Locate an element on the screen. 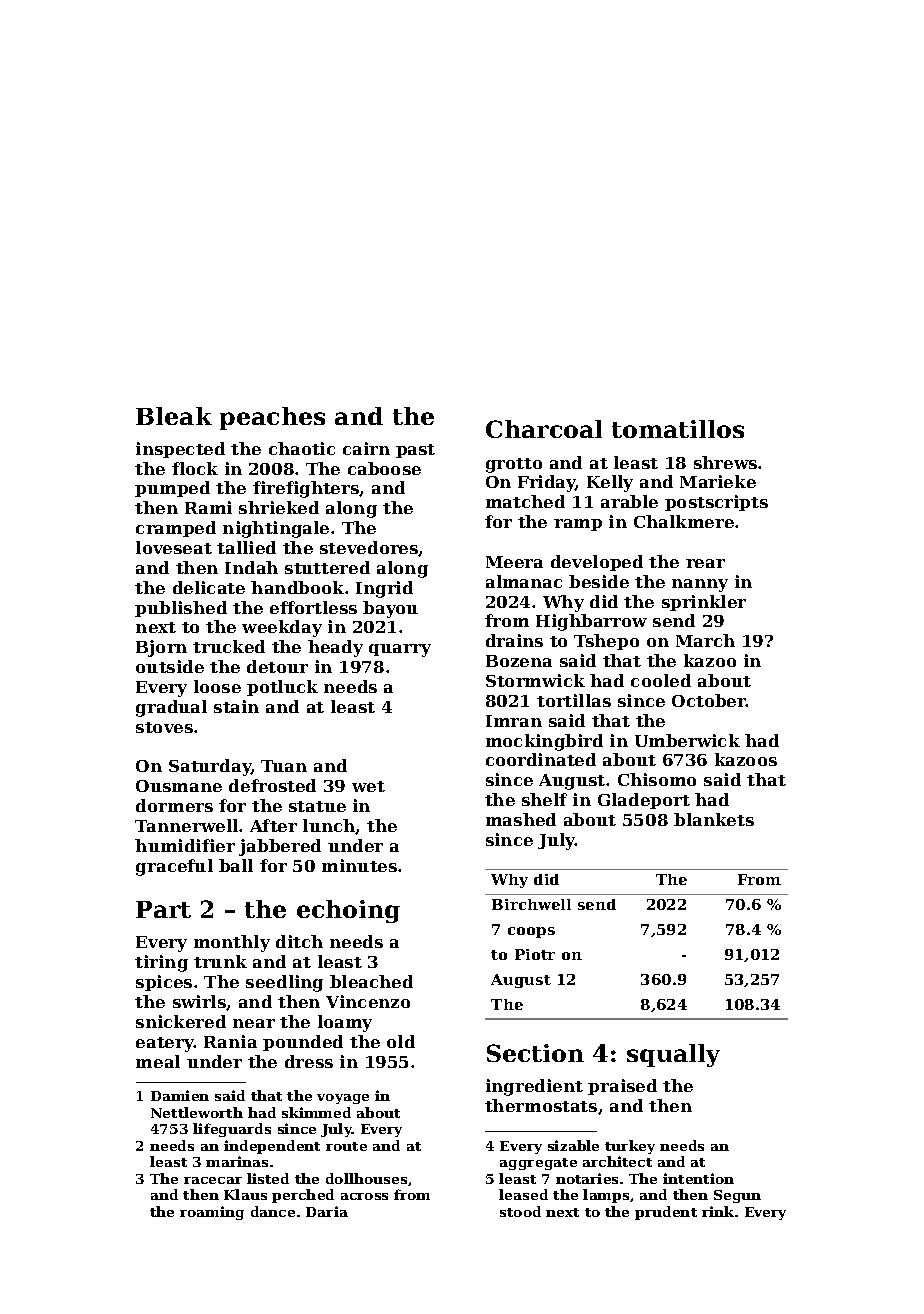 The width and height of the screenshot is (924, 1314). tomatillos is located at coordinates (678, 429).
